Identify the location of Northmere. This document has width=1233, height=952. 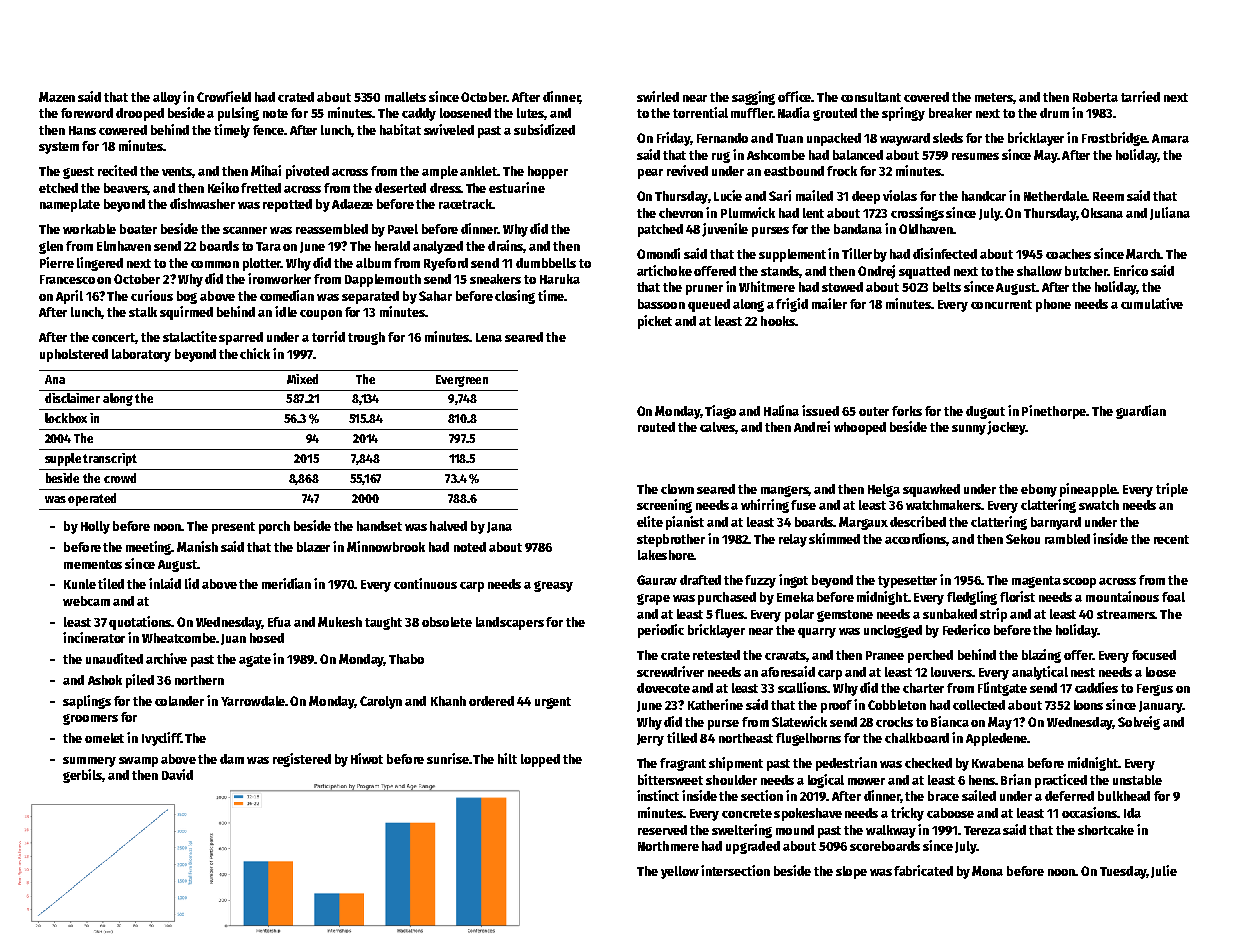
(668, 846).
